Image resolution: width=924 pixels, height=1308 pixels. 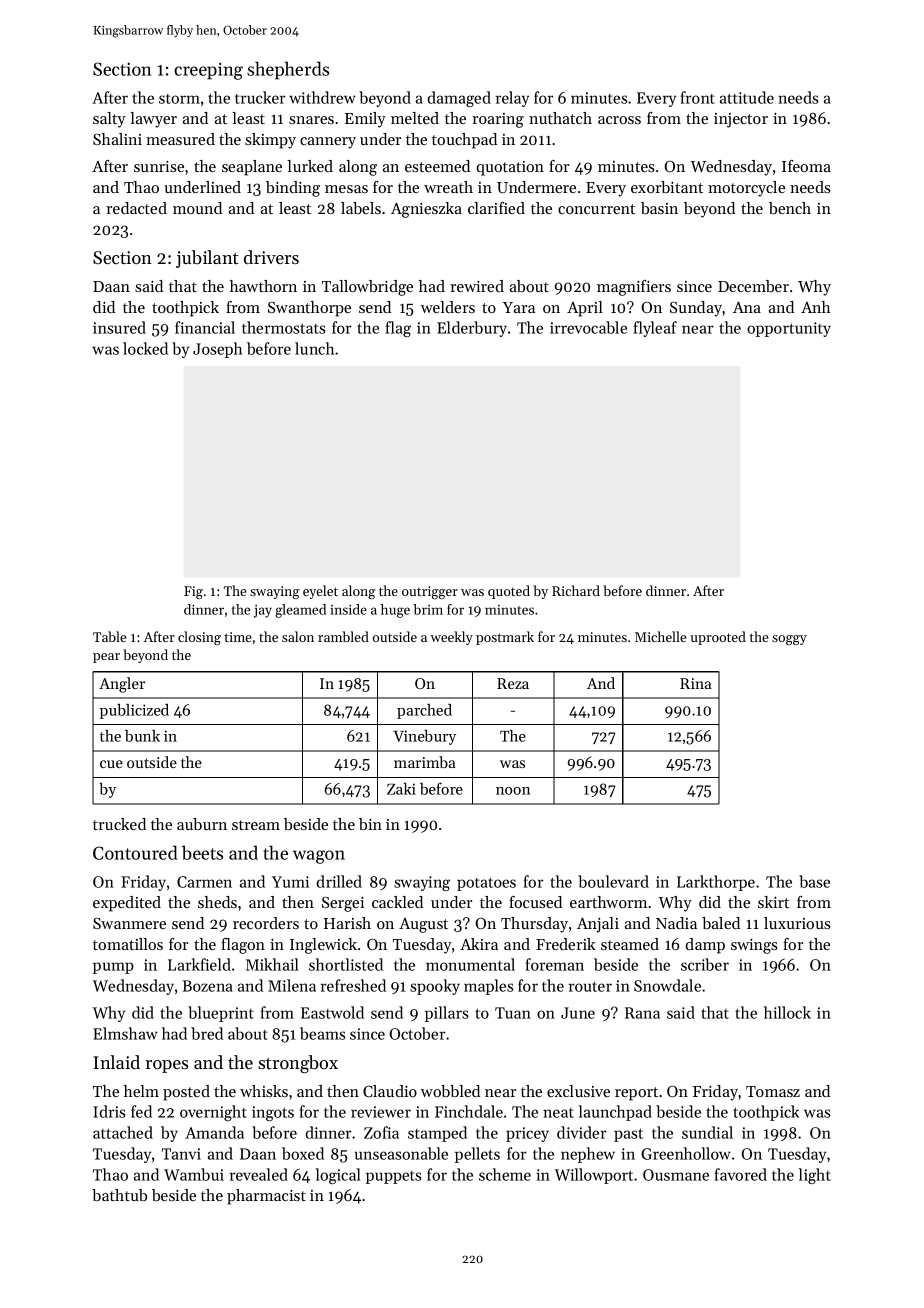 I want to click on rewired, so click(x=477, y=286).
